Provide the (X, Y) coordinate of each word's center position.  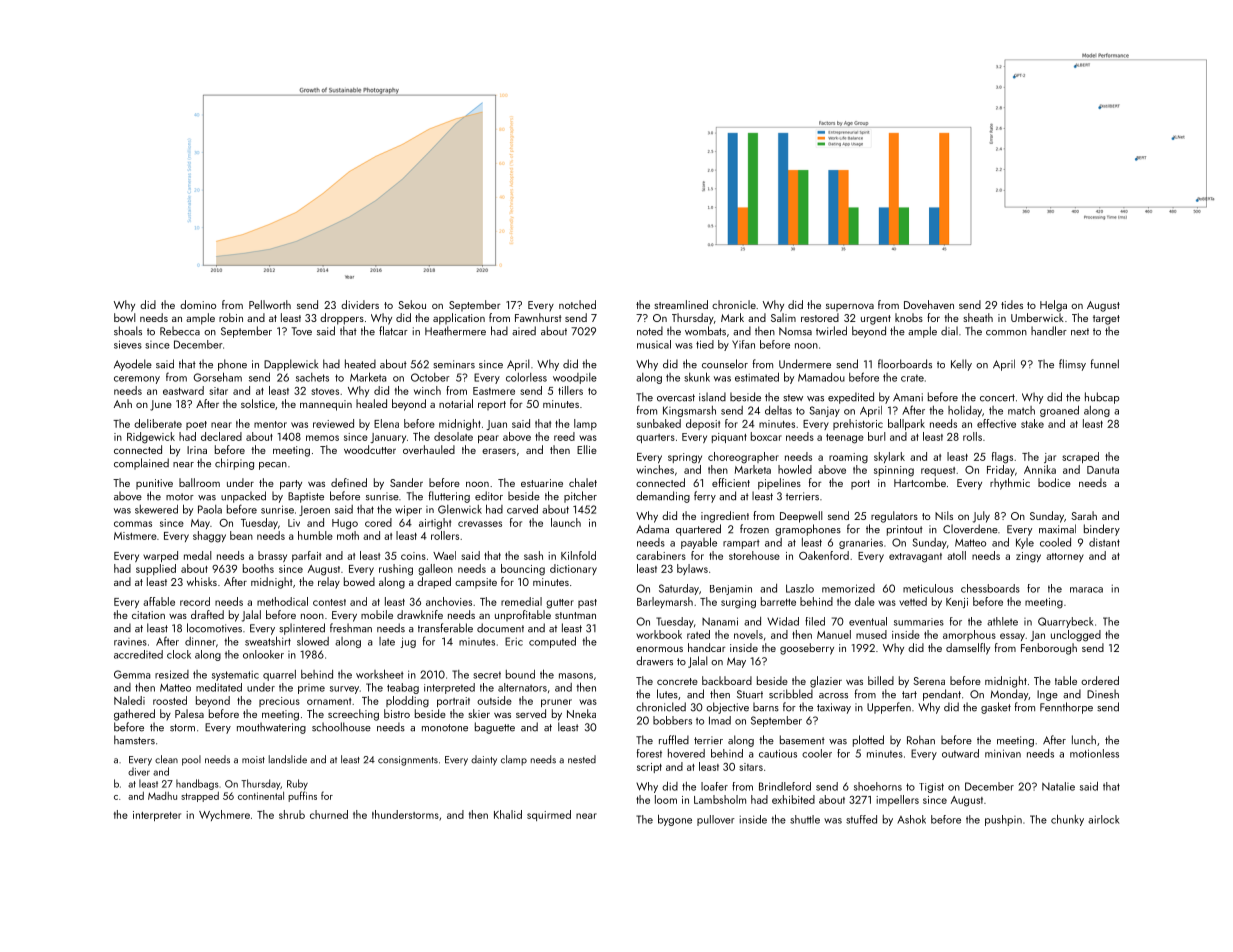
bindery (1102, 530)
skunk (697, 377)
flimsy (1072, 365)
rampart (741, 544)
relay (329, 583)
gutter (560, 604)
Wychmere (224, 815)
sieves (128, 344)
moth (348, 535)
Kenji (957, 603)
